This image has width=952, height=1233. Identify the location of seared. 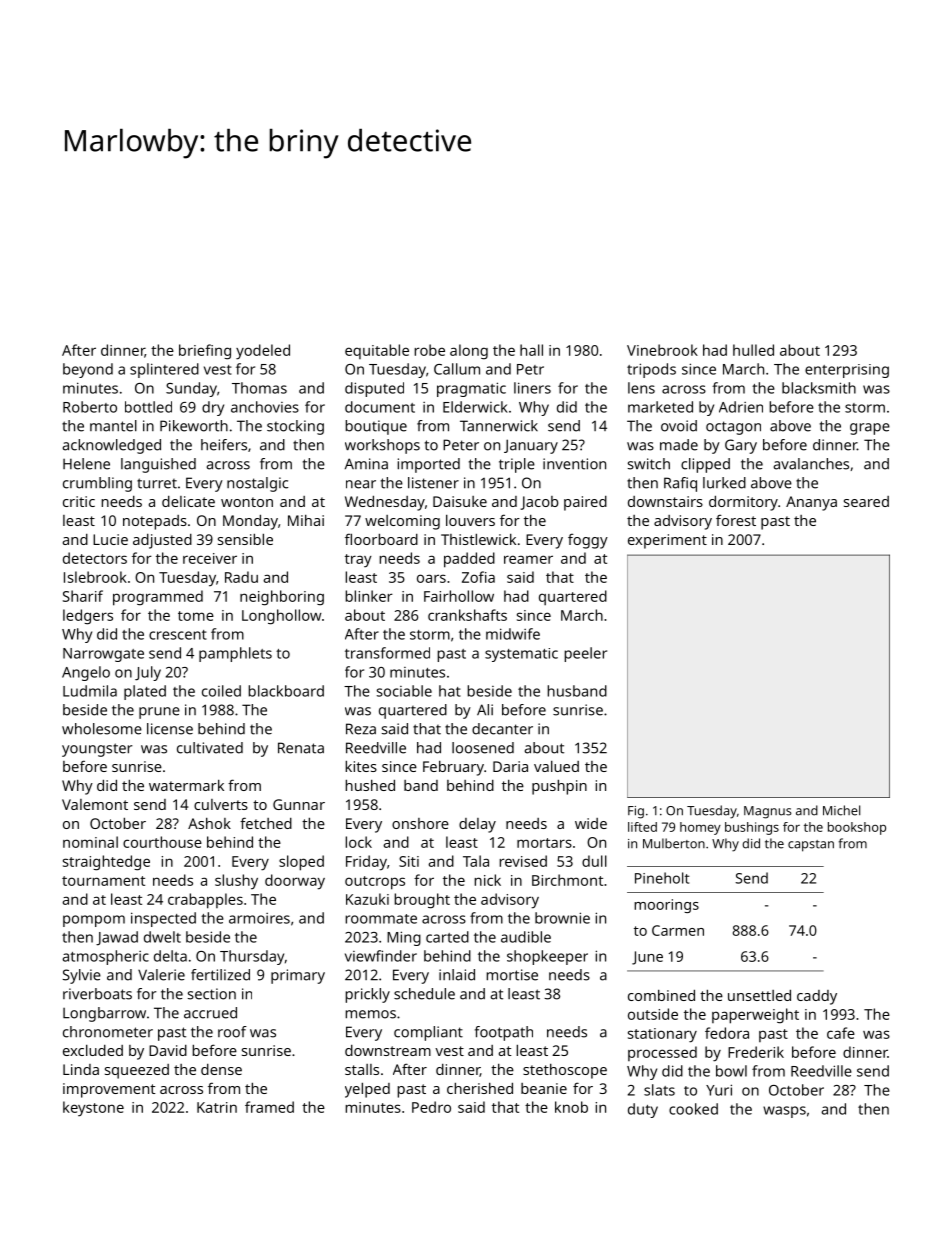
(866, 501).
